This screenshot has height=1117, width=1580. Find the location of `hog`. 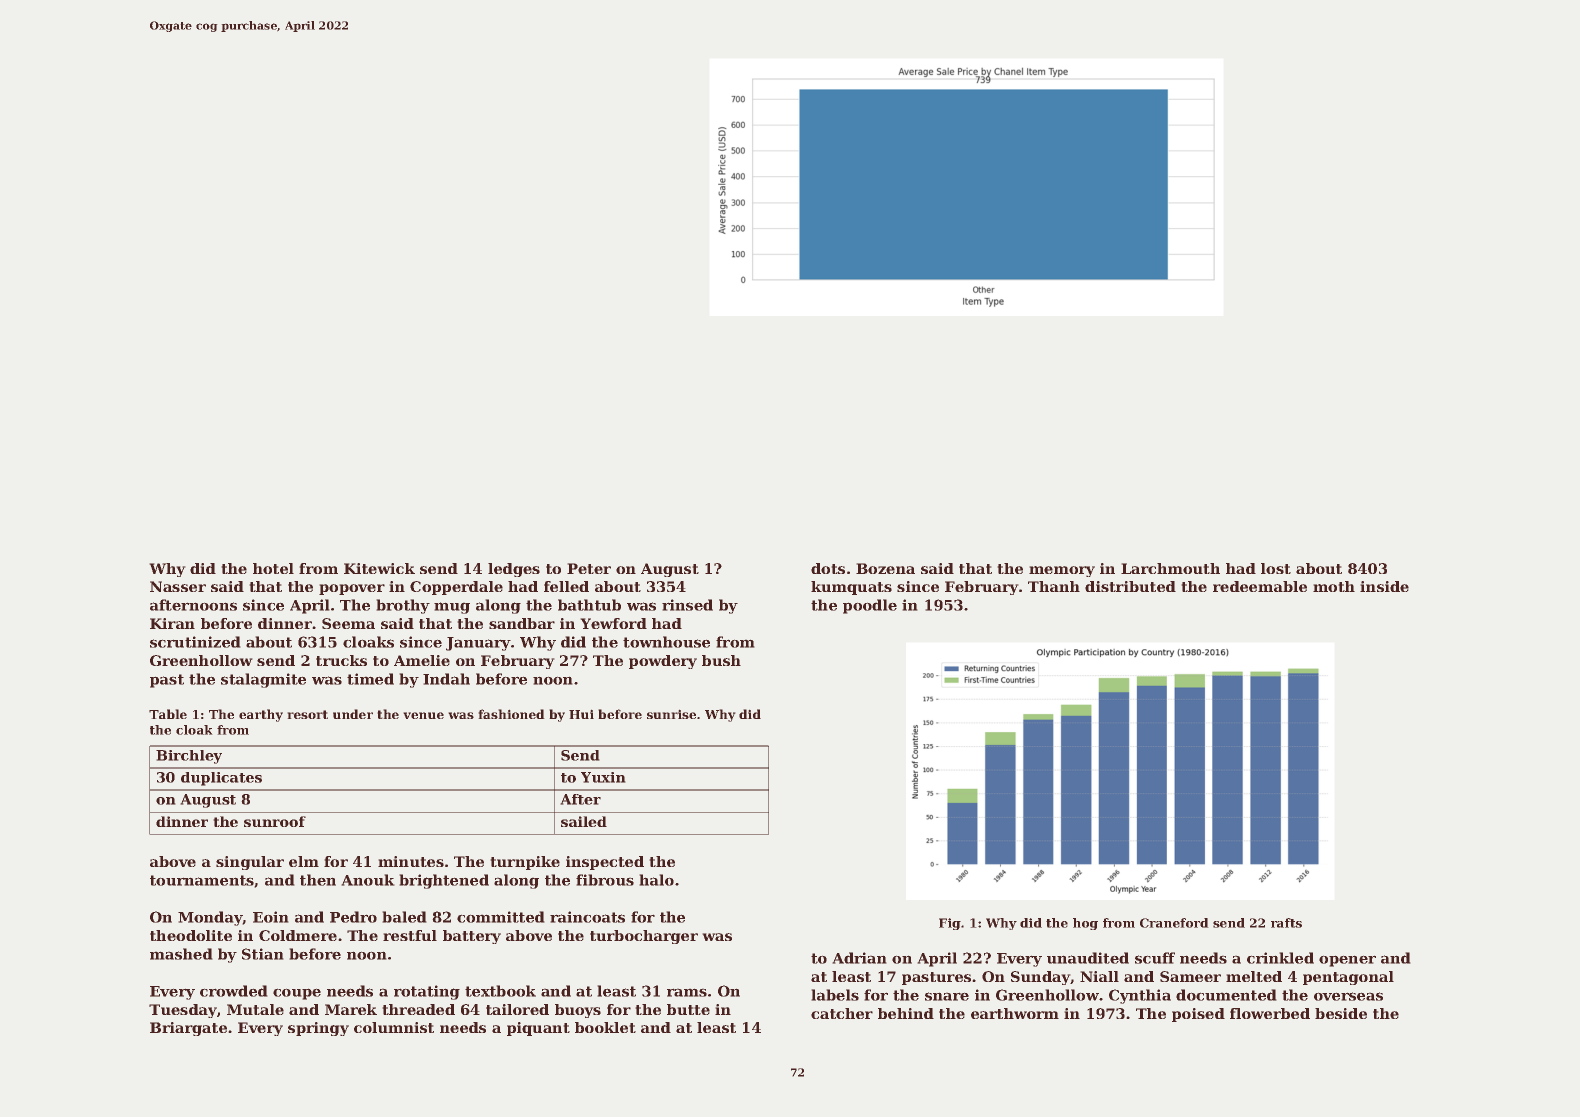

hog is located at coordinates (1085, 924).
